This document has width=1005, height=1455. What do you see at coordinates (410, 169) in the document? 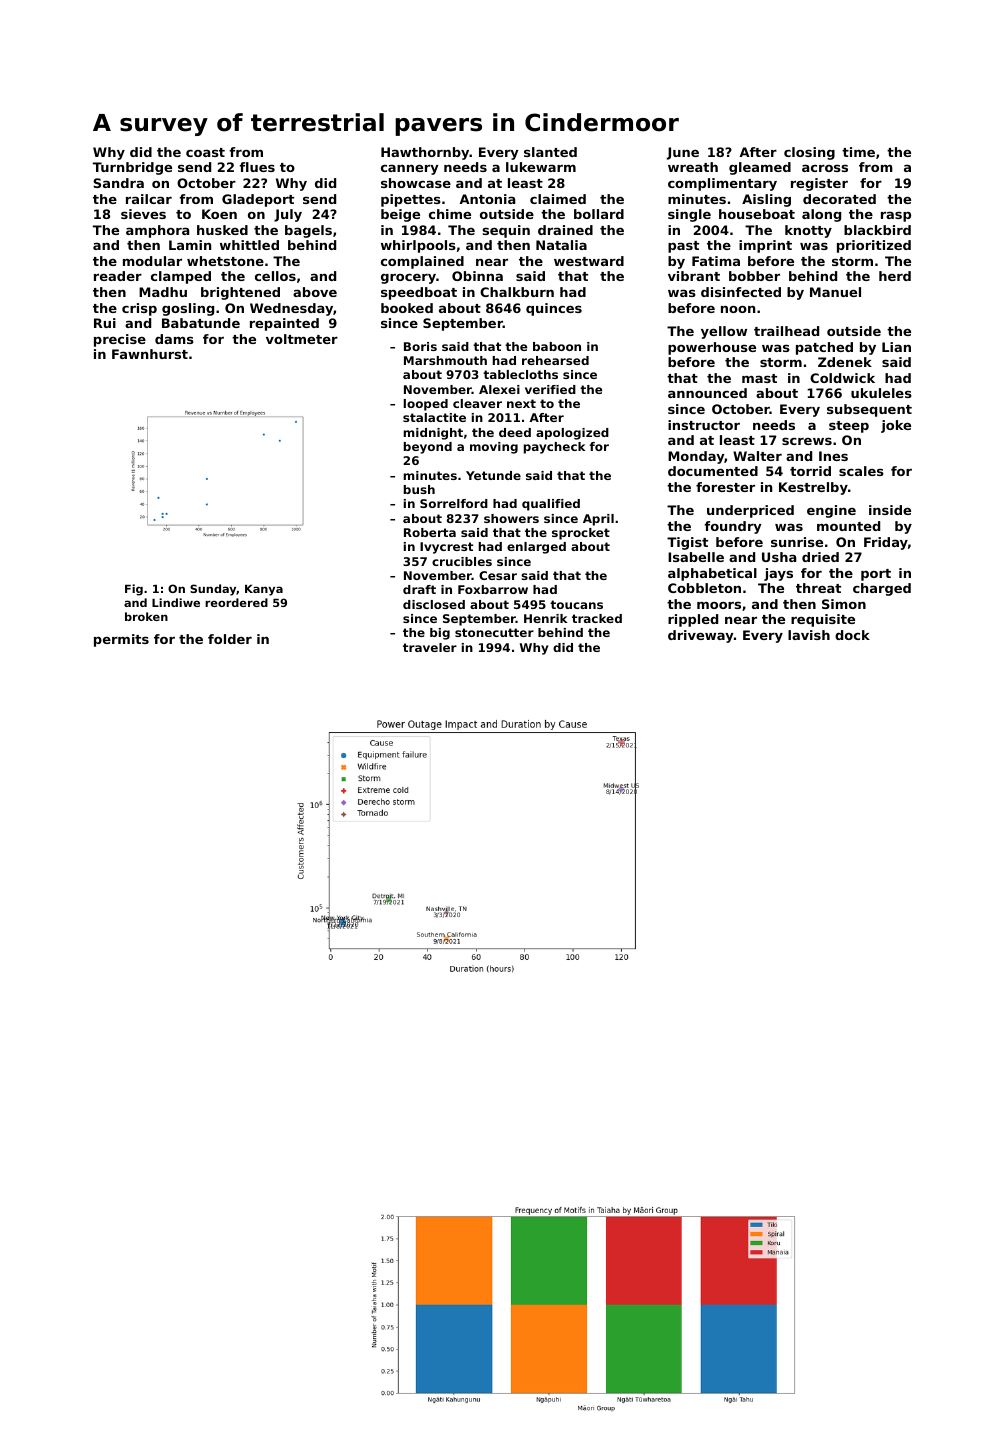
I see `cannery` at bounding box center [410, 169].
